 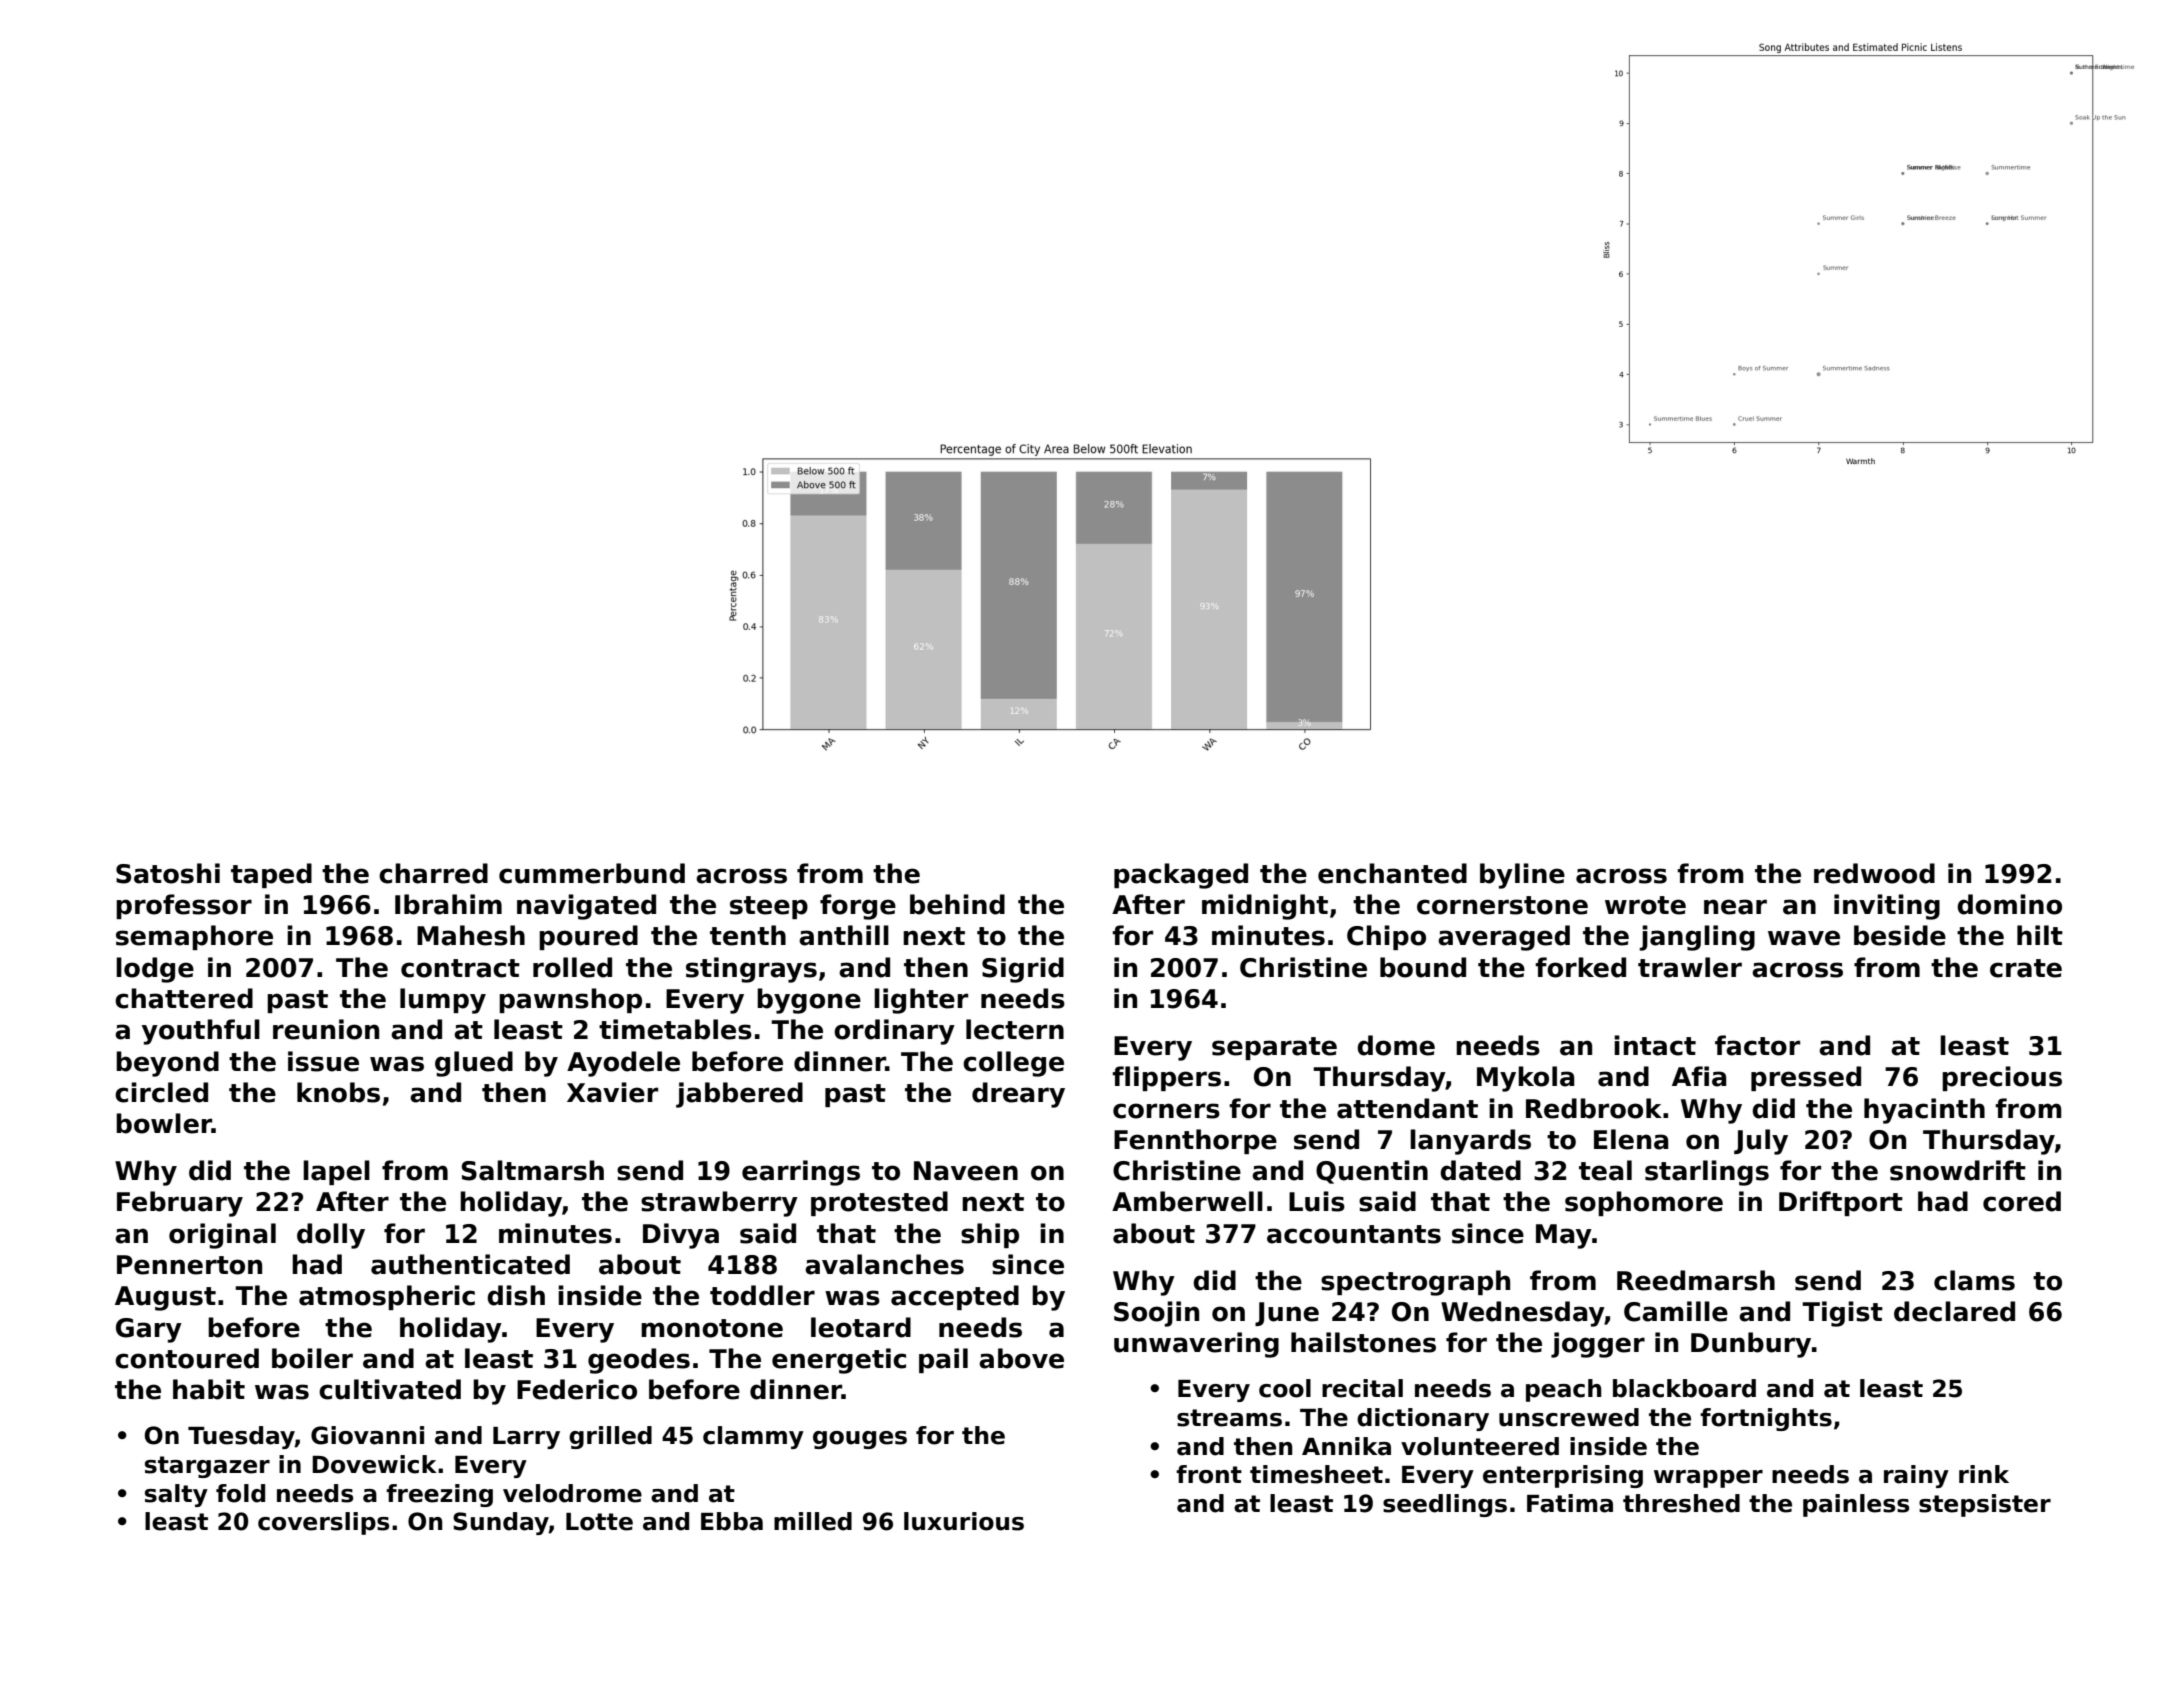 What do you see at coordinates (1522, 876) in the page?
I see `byline` at bounding box center [1522, 876].
